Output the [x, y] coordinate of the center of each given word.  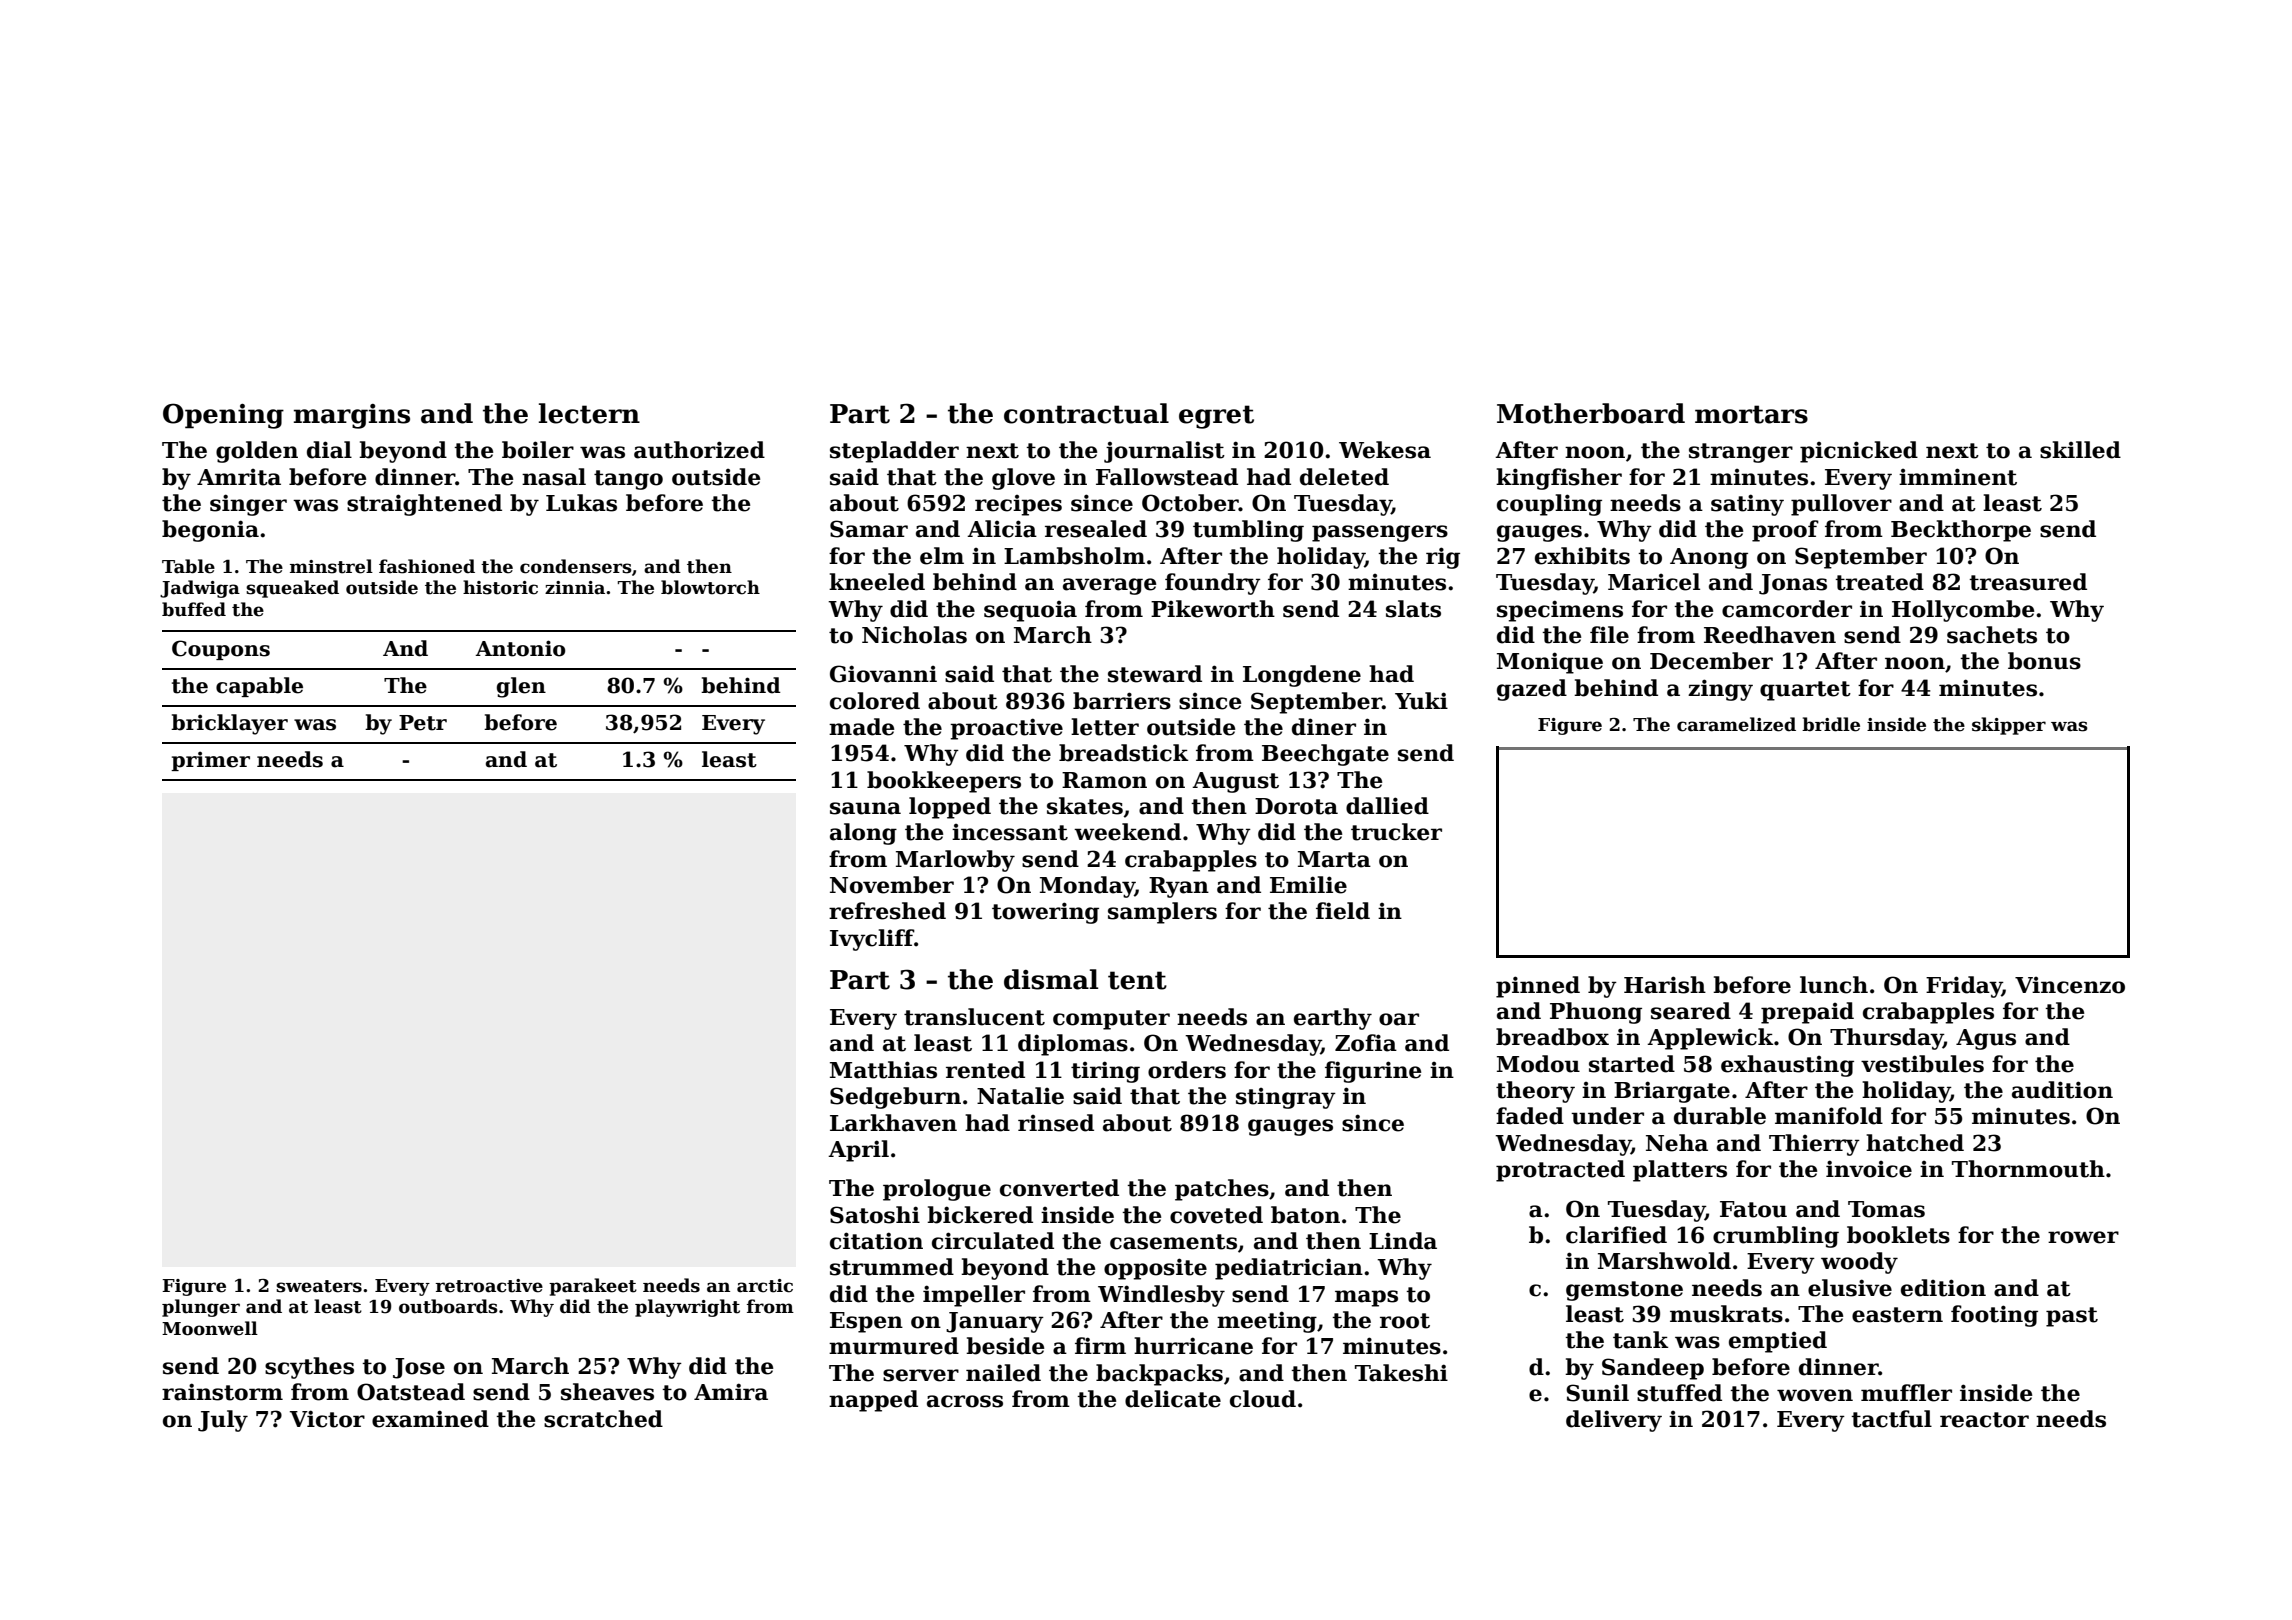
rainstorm [222, 1392]
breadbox [1552, 1037]
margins [352, 416]
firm [1100, 1345]
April [858, 1151]
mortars [1751, 414]
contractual [1086, 413]
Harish [1665, 985]
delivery [1614, 1421]
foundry [1213, 584]
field [1343, 911]
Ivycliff [872, 940]
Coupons [221, 650]
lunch [1834, 985]
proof [1785, 531]
